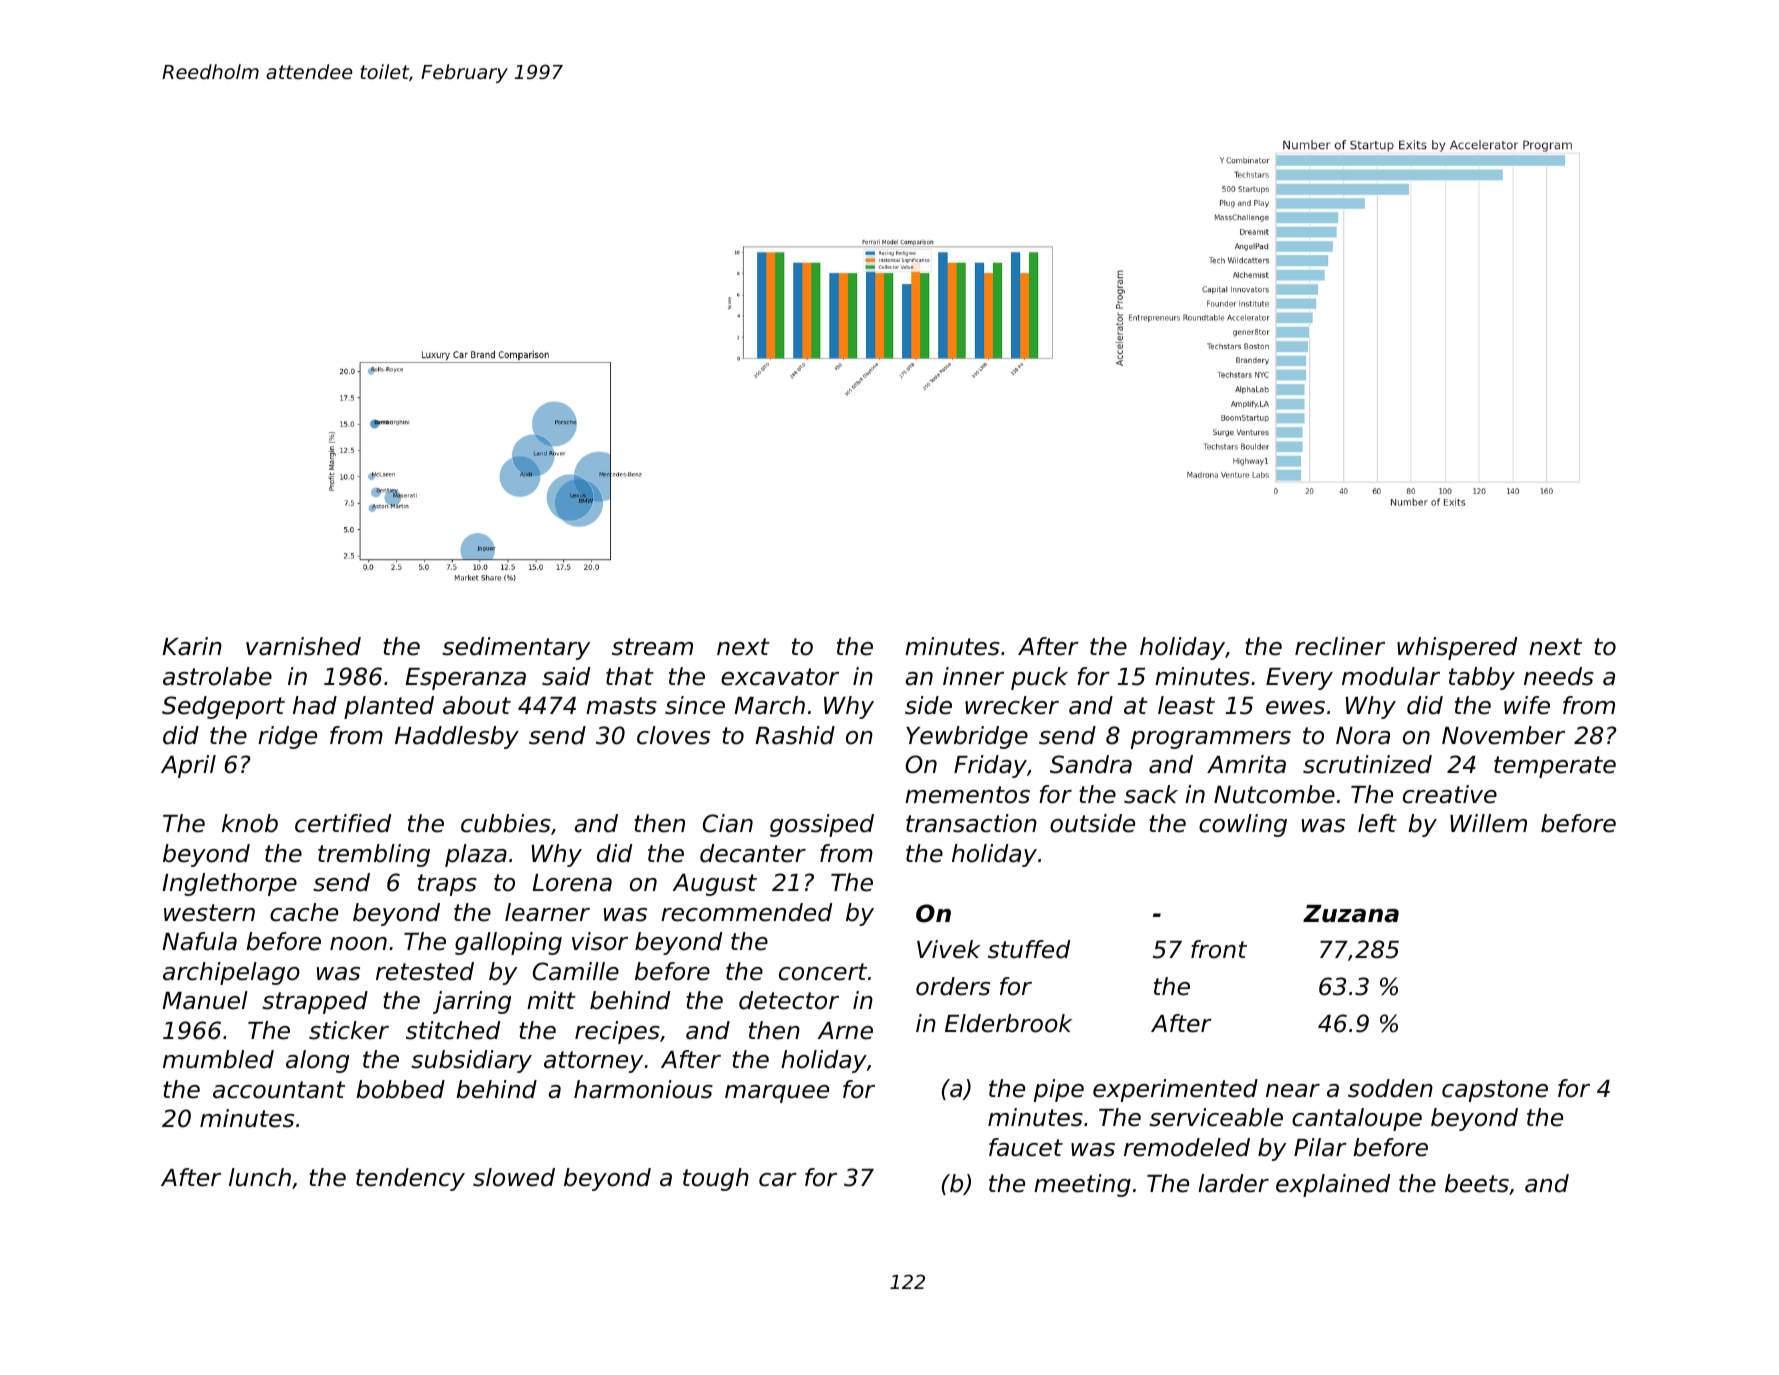 The height and width of the document is (1375, 1779). I want to click on Rashid, so click(795, 735).
